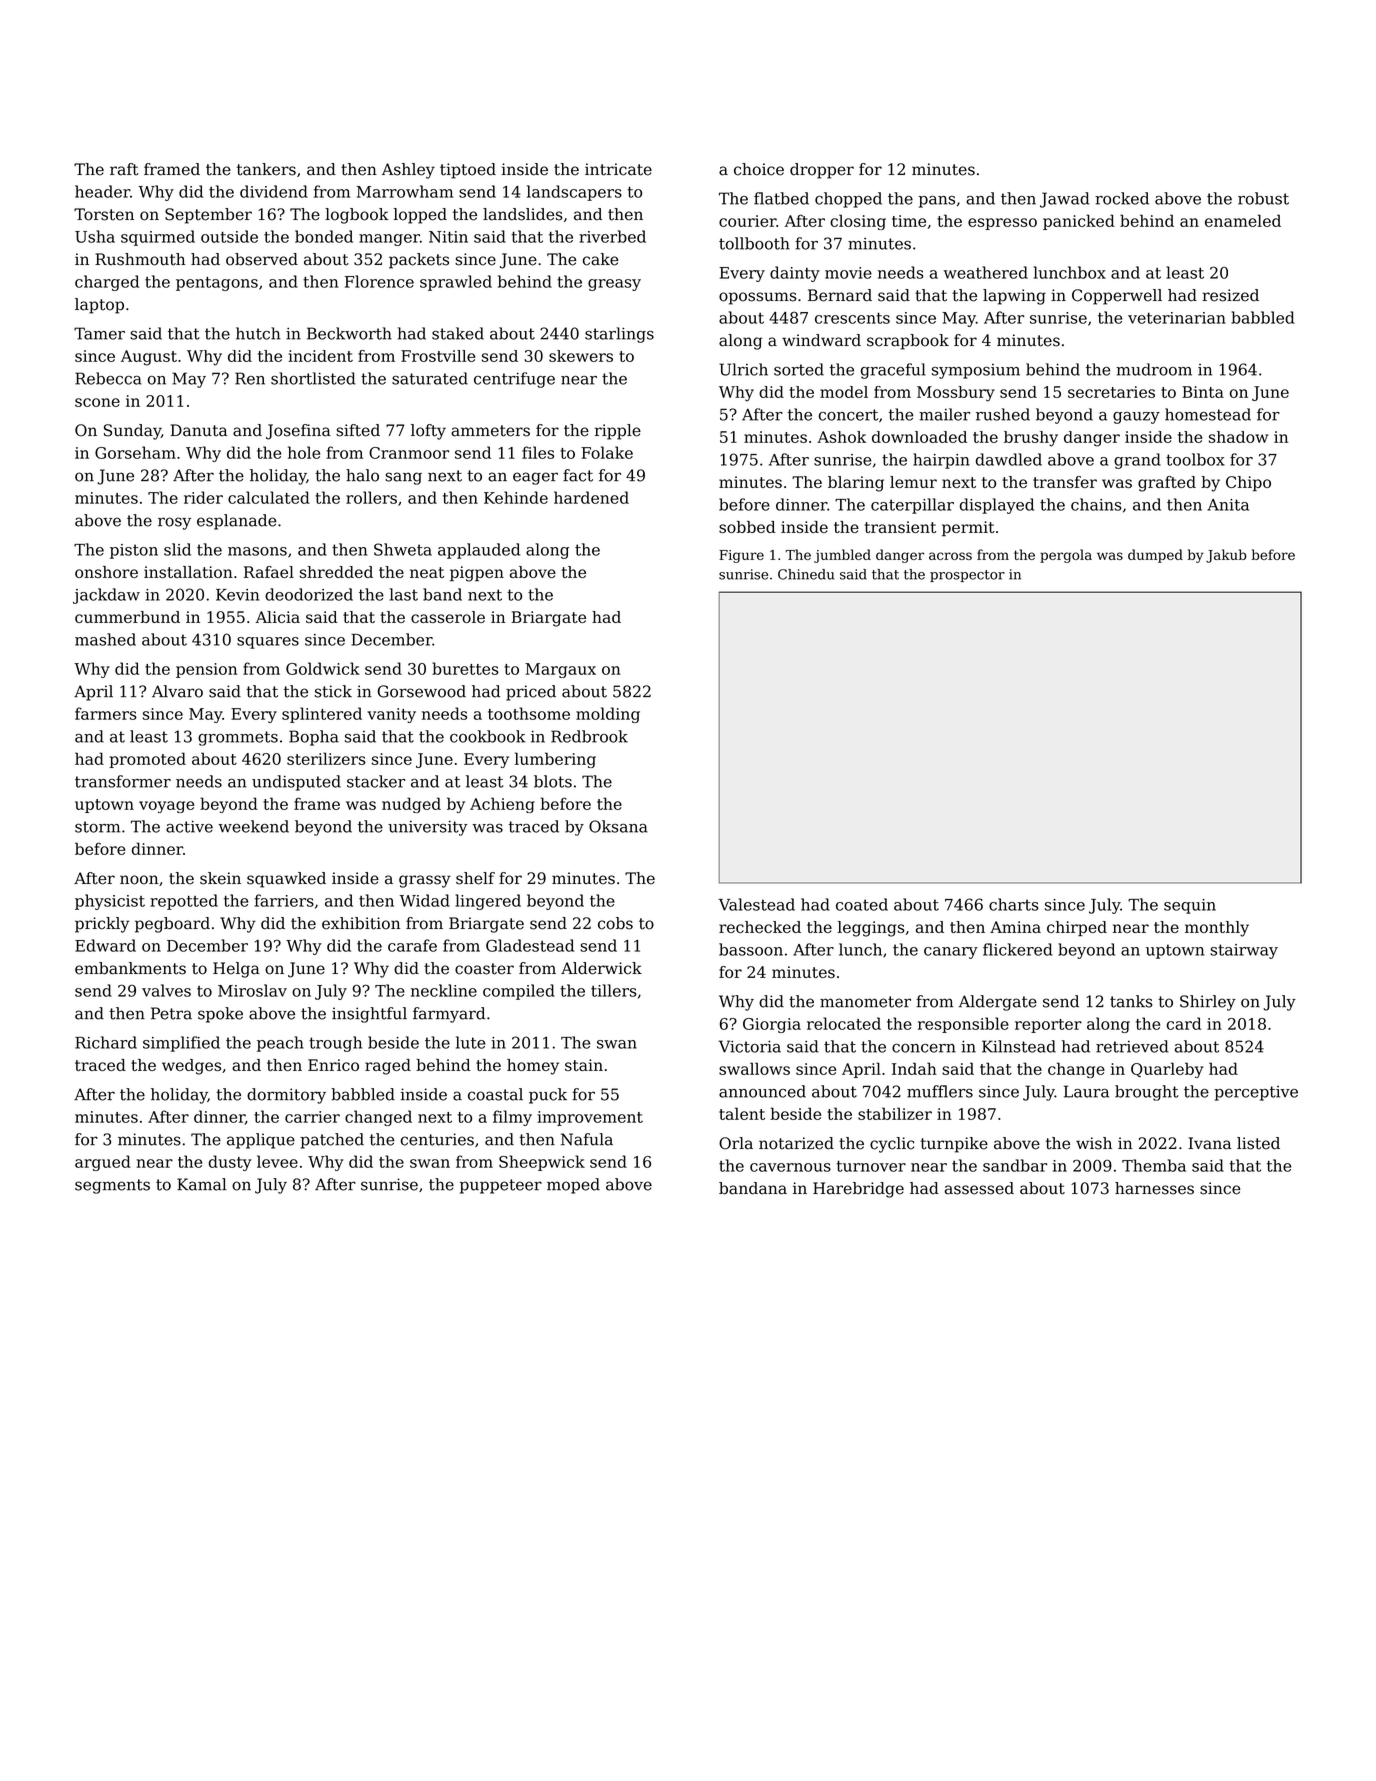 The width and height of the document is (1376, 1781). What do you see at coordinates (229, 236) in the document?
I see `outside` at bounding box center [229, 236].
